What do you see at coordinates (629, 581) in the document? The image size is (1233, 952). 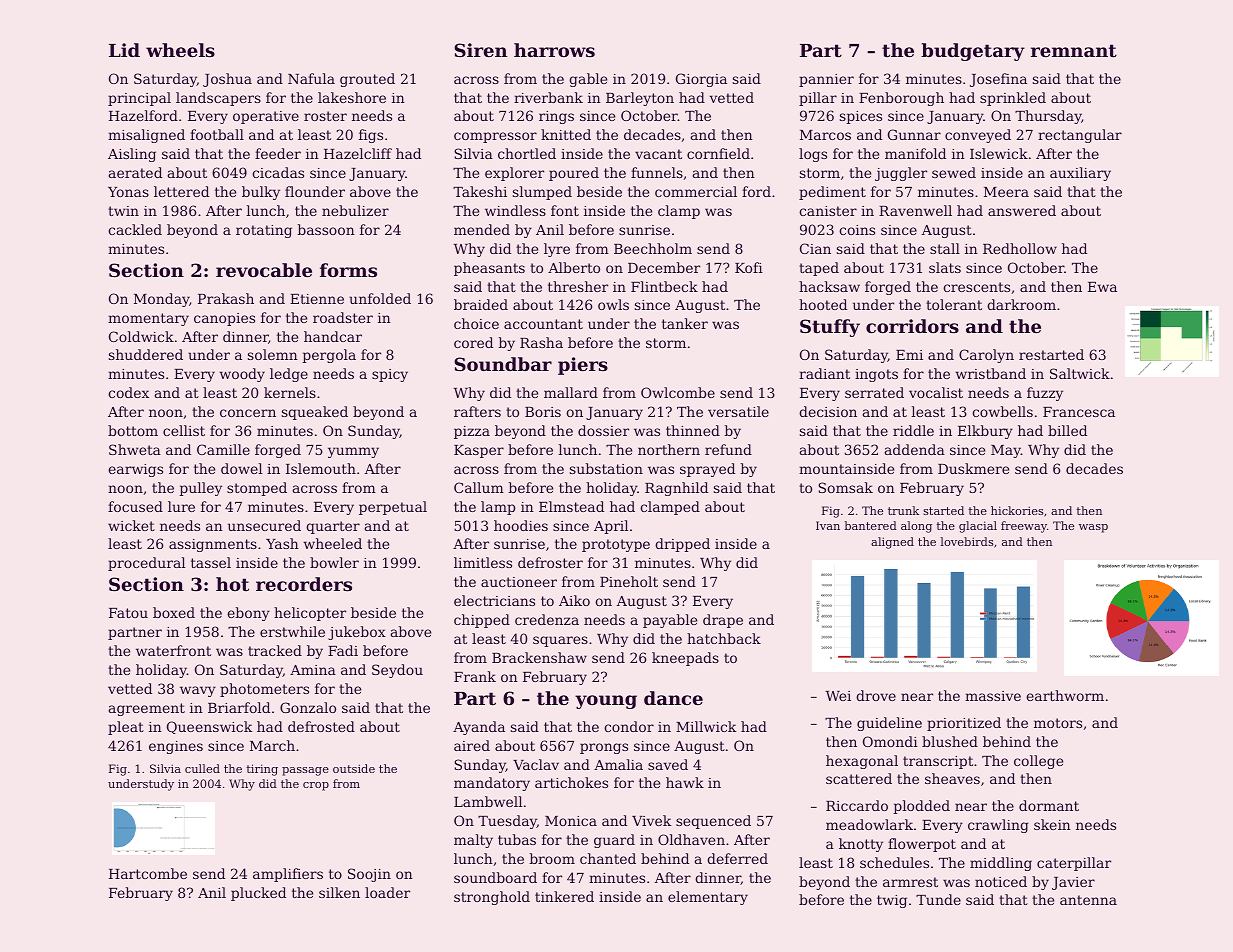 I see `Pineholt` at bounding box center [629, 581].
